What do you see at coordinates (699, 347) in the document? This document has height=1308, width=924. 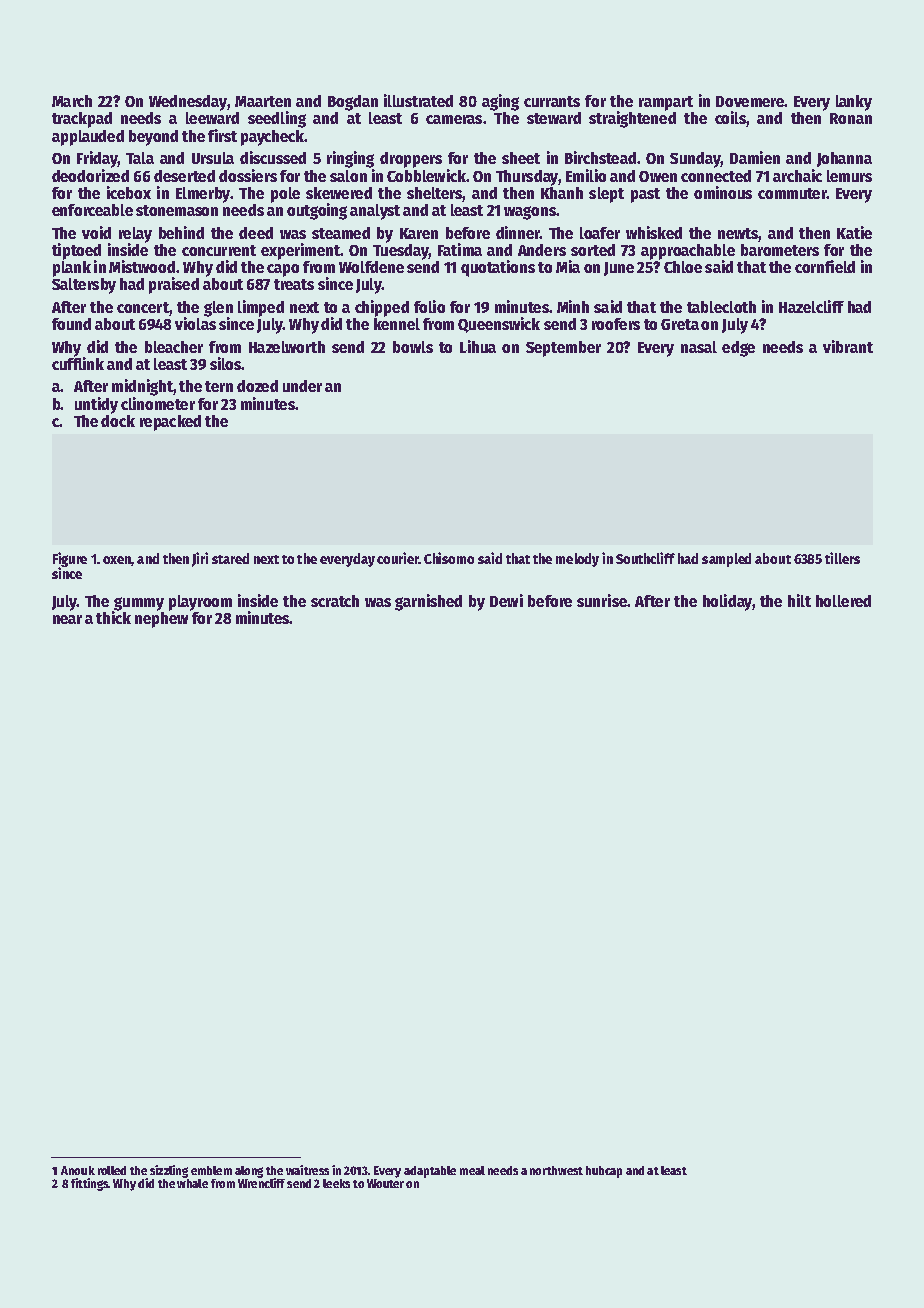 I see `nasal` at bounding box center [699, 347].
